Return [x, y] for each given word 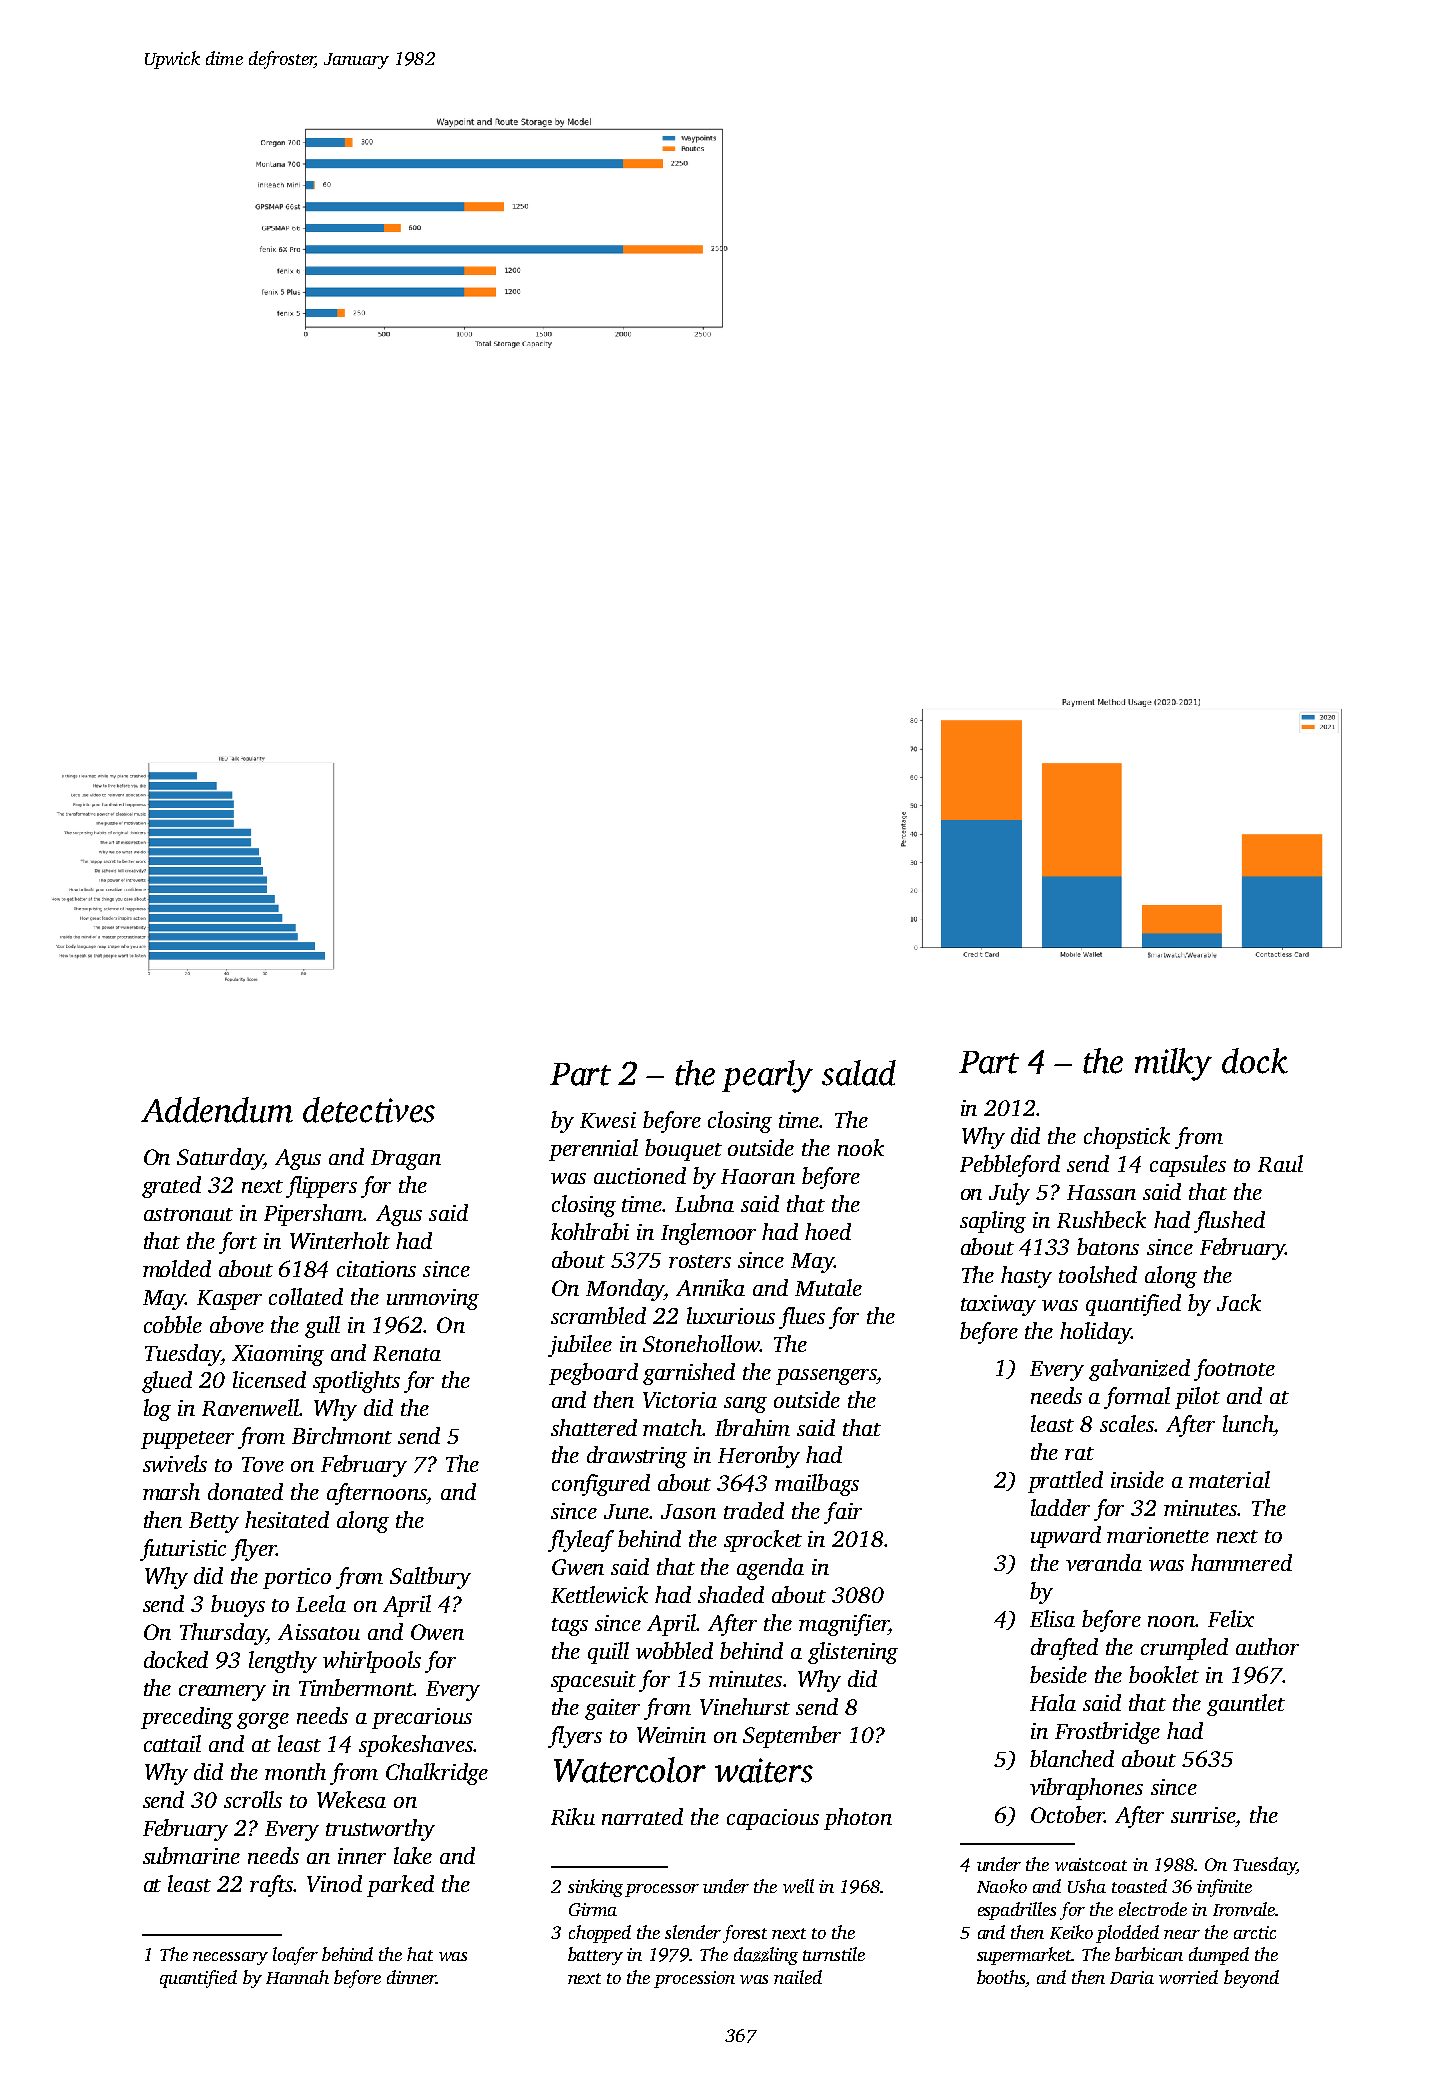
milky [1173, 1064]
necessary [230, 1958]
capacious [773, 1819]
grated [171, 1187]
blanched [1072, 1758]
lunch [1248, 1423]
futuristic [183, 1550]
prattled [1065, 1482]
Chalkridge [437, 1774]
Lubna [704, 1203]
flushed [1229, 1222]
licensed [269, 1379]
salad [859, 1073]
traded [754, 1510]
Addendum [217, 1110]
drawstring [637, 1457]
